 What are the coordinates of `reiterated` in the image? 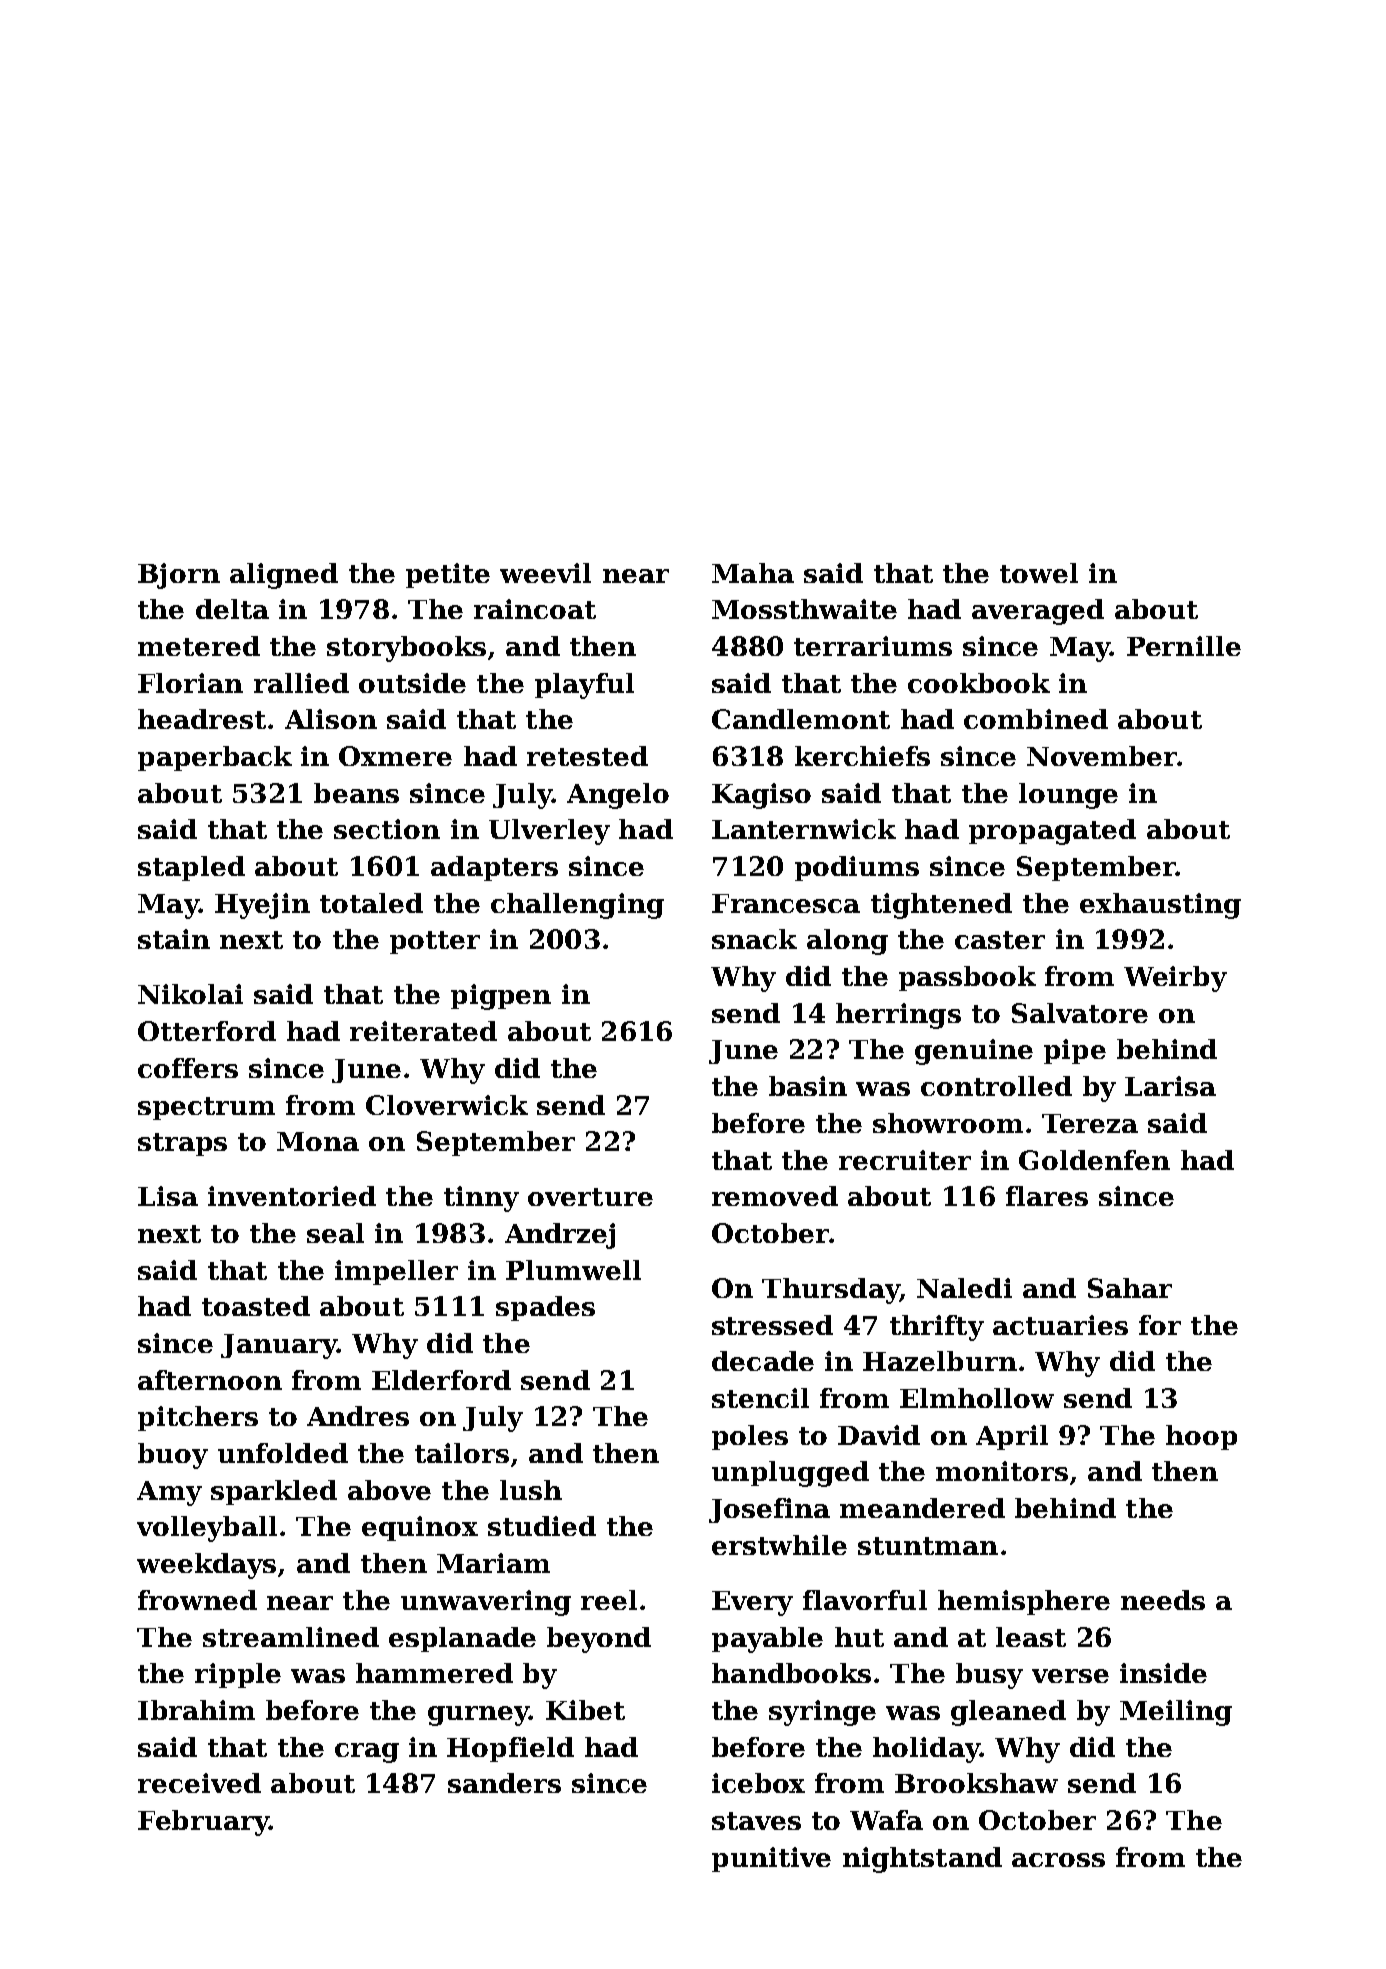 It's located at (423, 1031).
